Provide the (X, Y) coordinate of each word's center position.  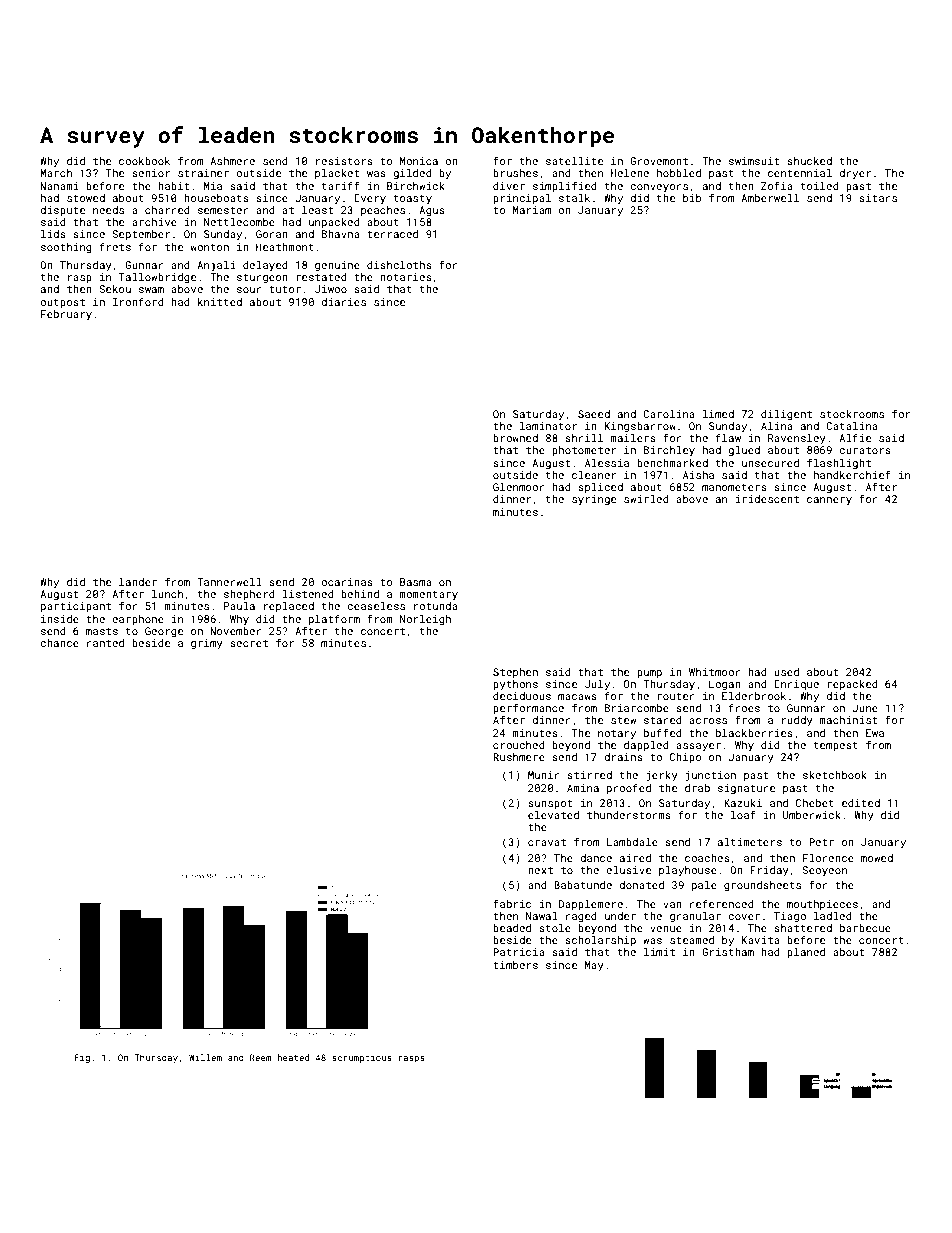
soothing (66, 248)
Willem (205, 1057)
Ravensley (797, 439)
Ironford (138, 301)
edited (861, 803)
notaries (406, 277)
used (786, 672)
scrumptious (362, 1058)
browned (515, 438)
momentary (428, 595)
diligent (786, 415)
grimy (207, 644)
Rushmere (519, 757)
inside (60, 619)
